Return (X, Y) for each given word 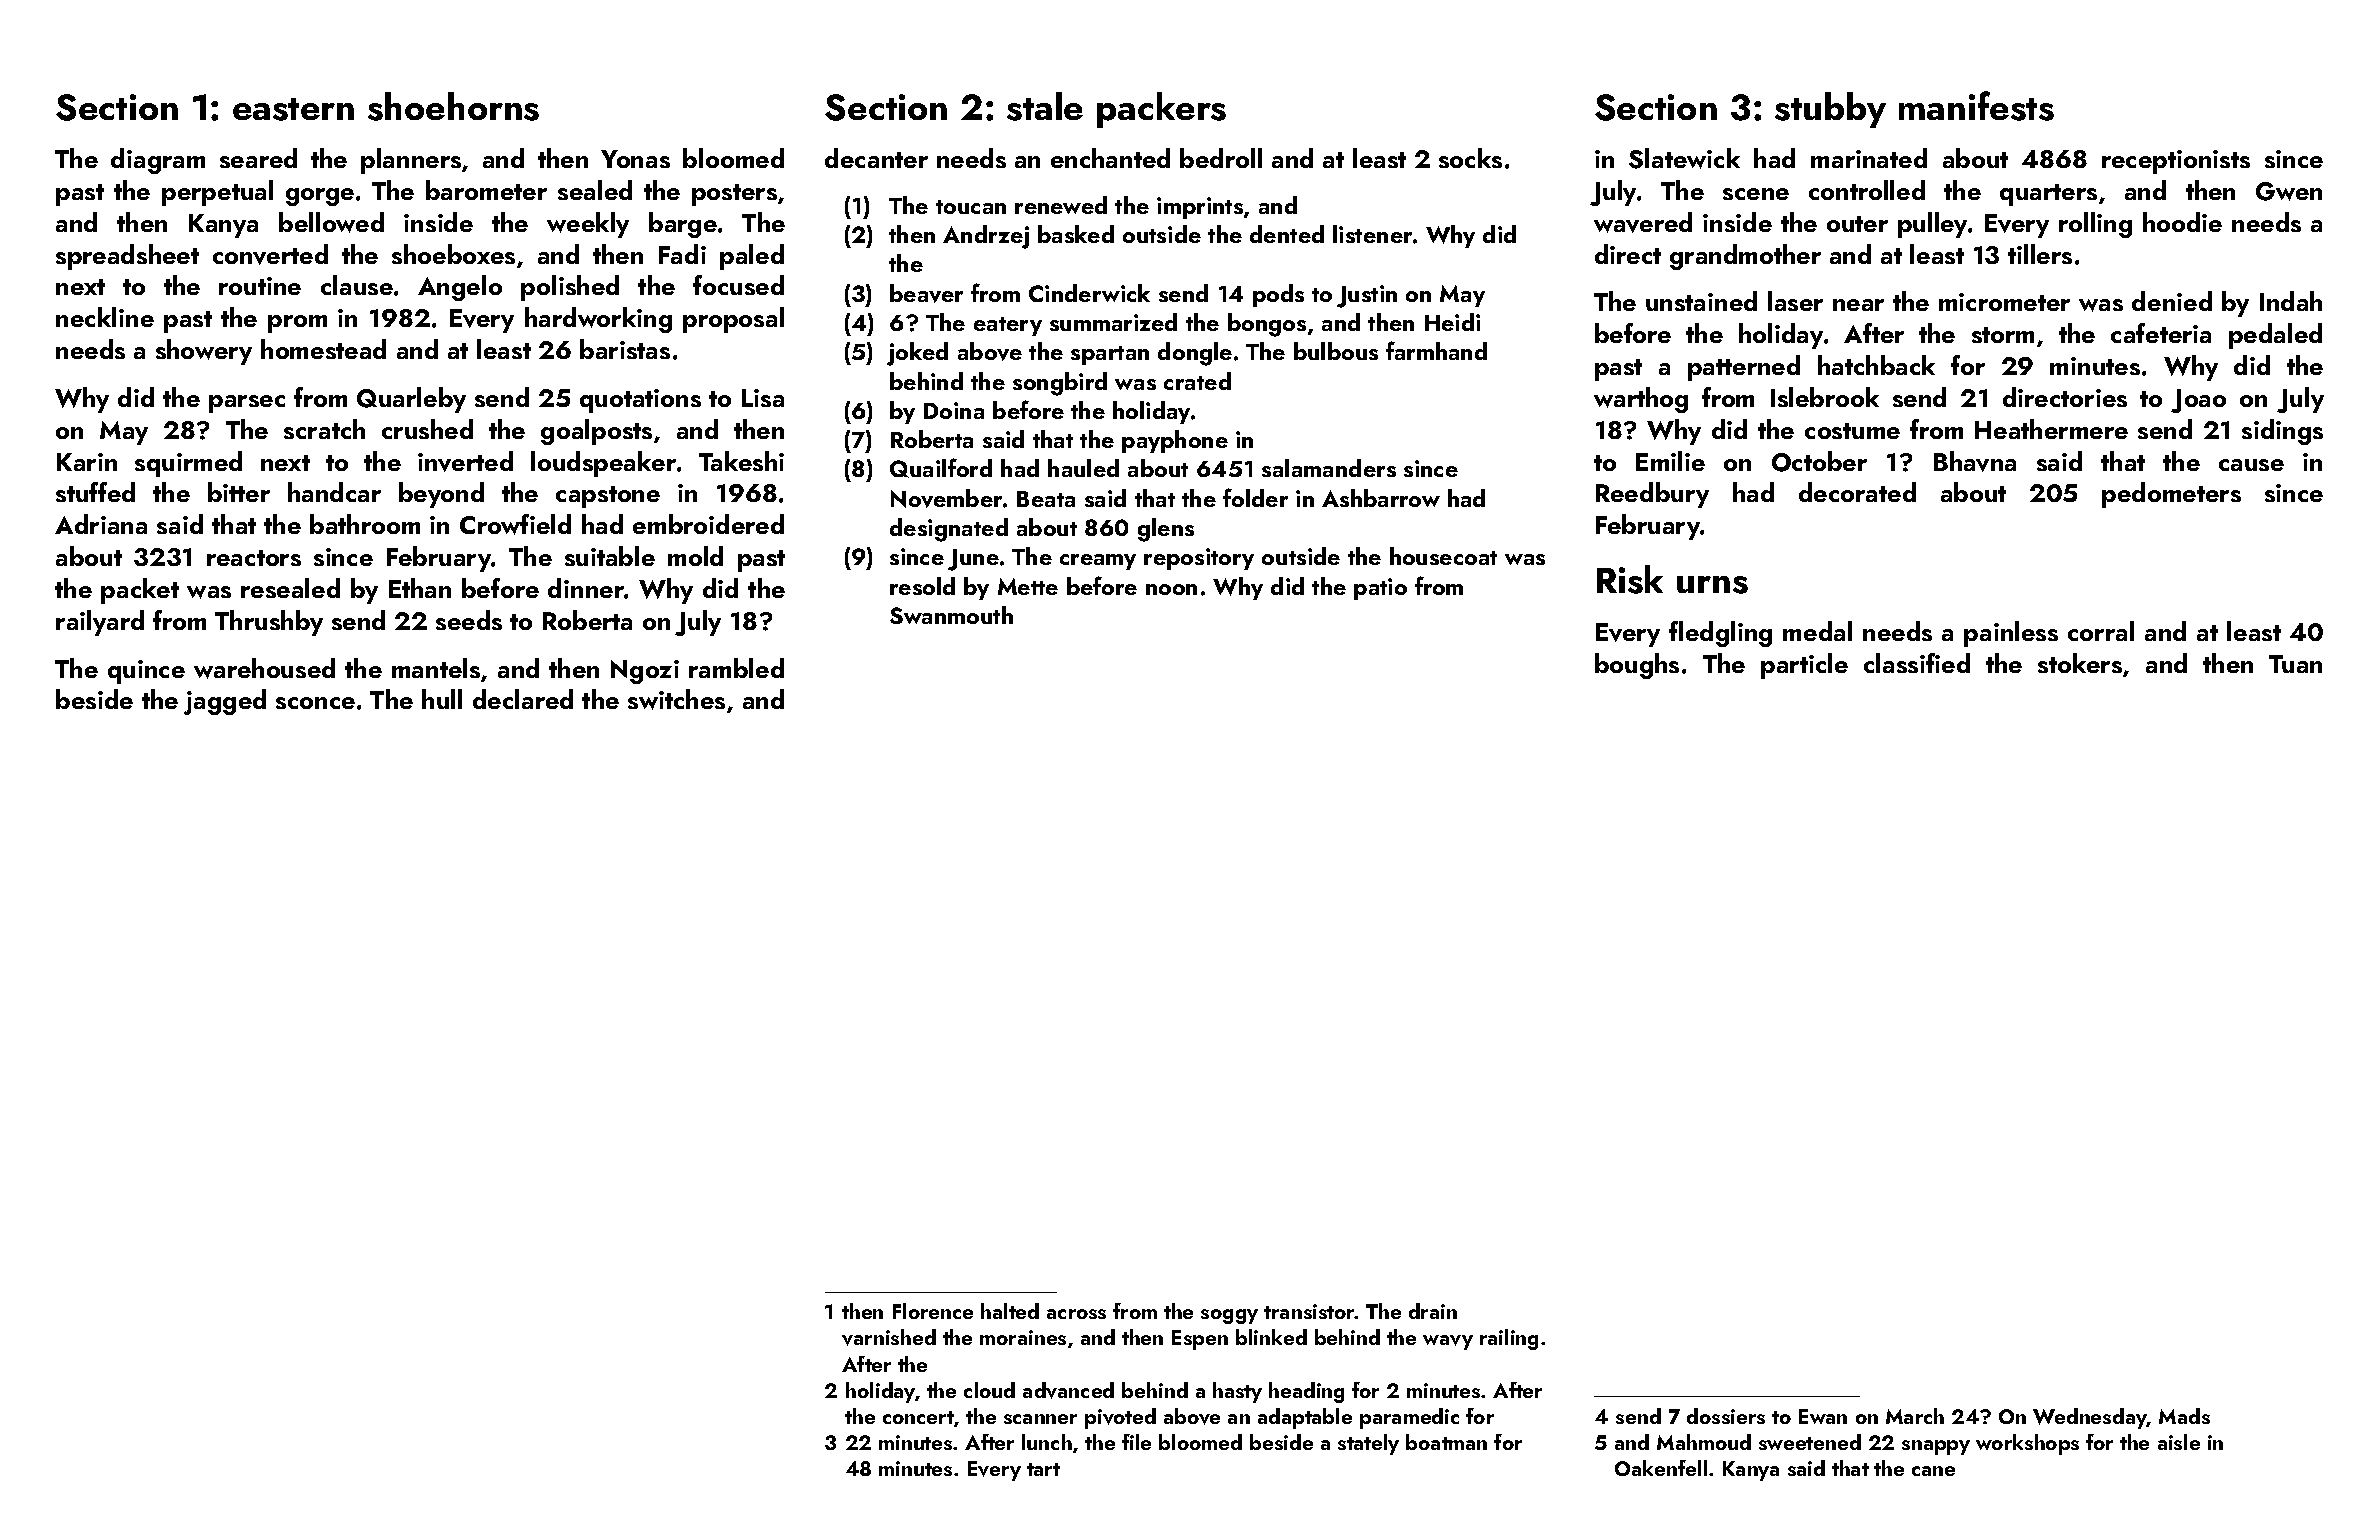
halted (1010, 1311)
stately (1368, 1444)
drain (1433, 1311)
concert (918, 1417)
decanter (876, 158)
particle (1804, 666)
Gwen (2289, 191)
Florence (933, 1311)
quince (146, 672)
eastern (293, 109)
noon (1171, 589)
